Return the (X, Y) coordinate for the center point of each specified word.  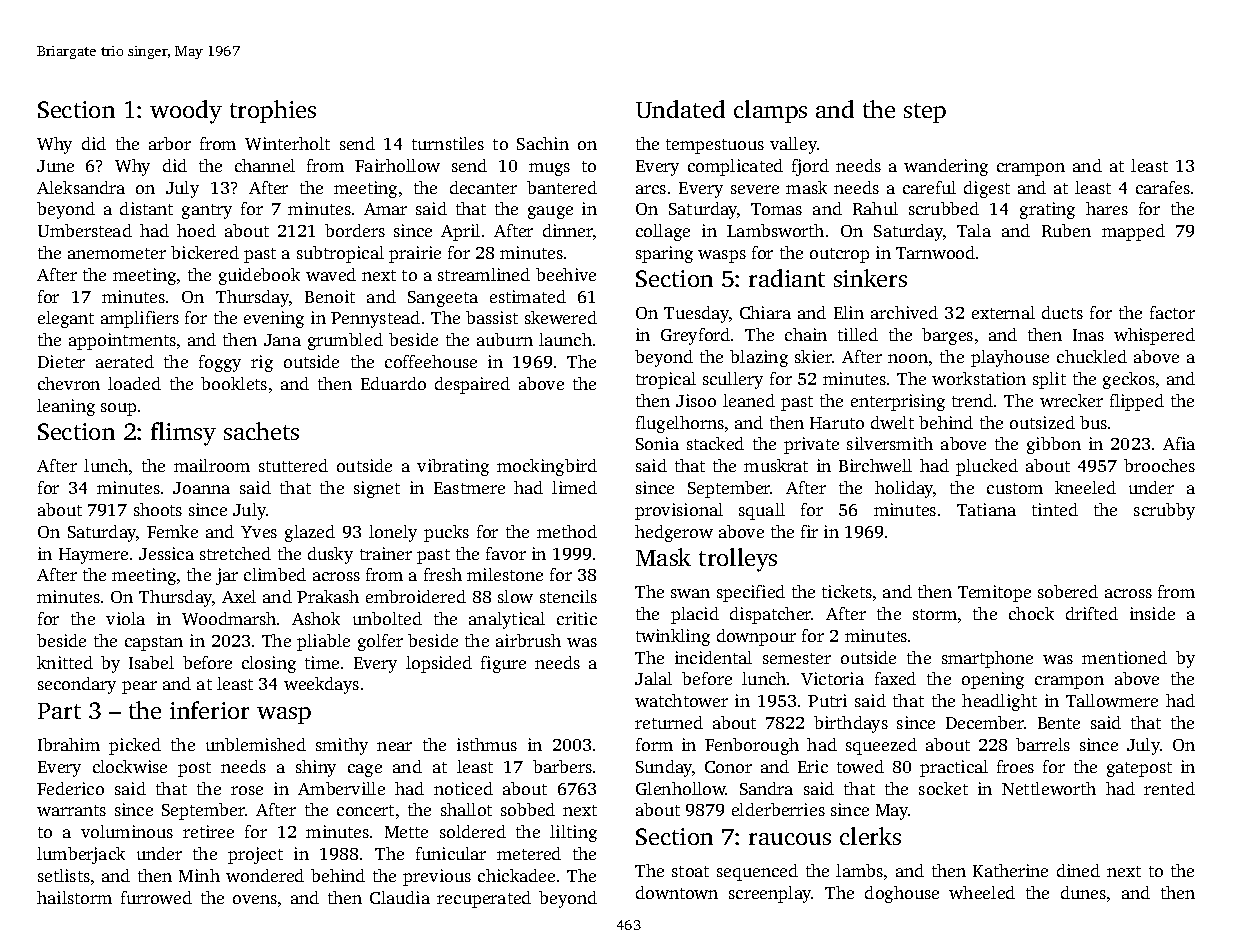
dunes (1083, 892)
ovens (255, 899)
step (925, 113)
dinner (568, 230)
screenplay (770, 894)
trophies (273, 111)
